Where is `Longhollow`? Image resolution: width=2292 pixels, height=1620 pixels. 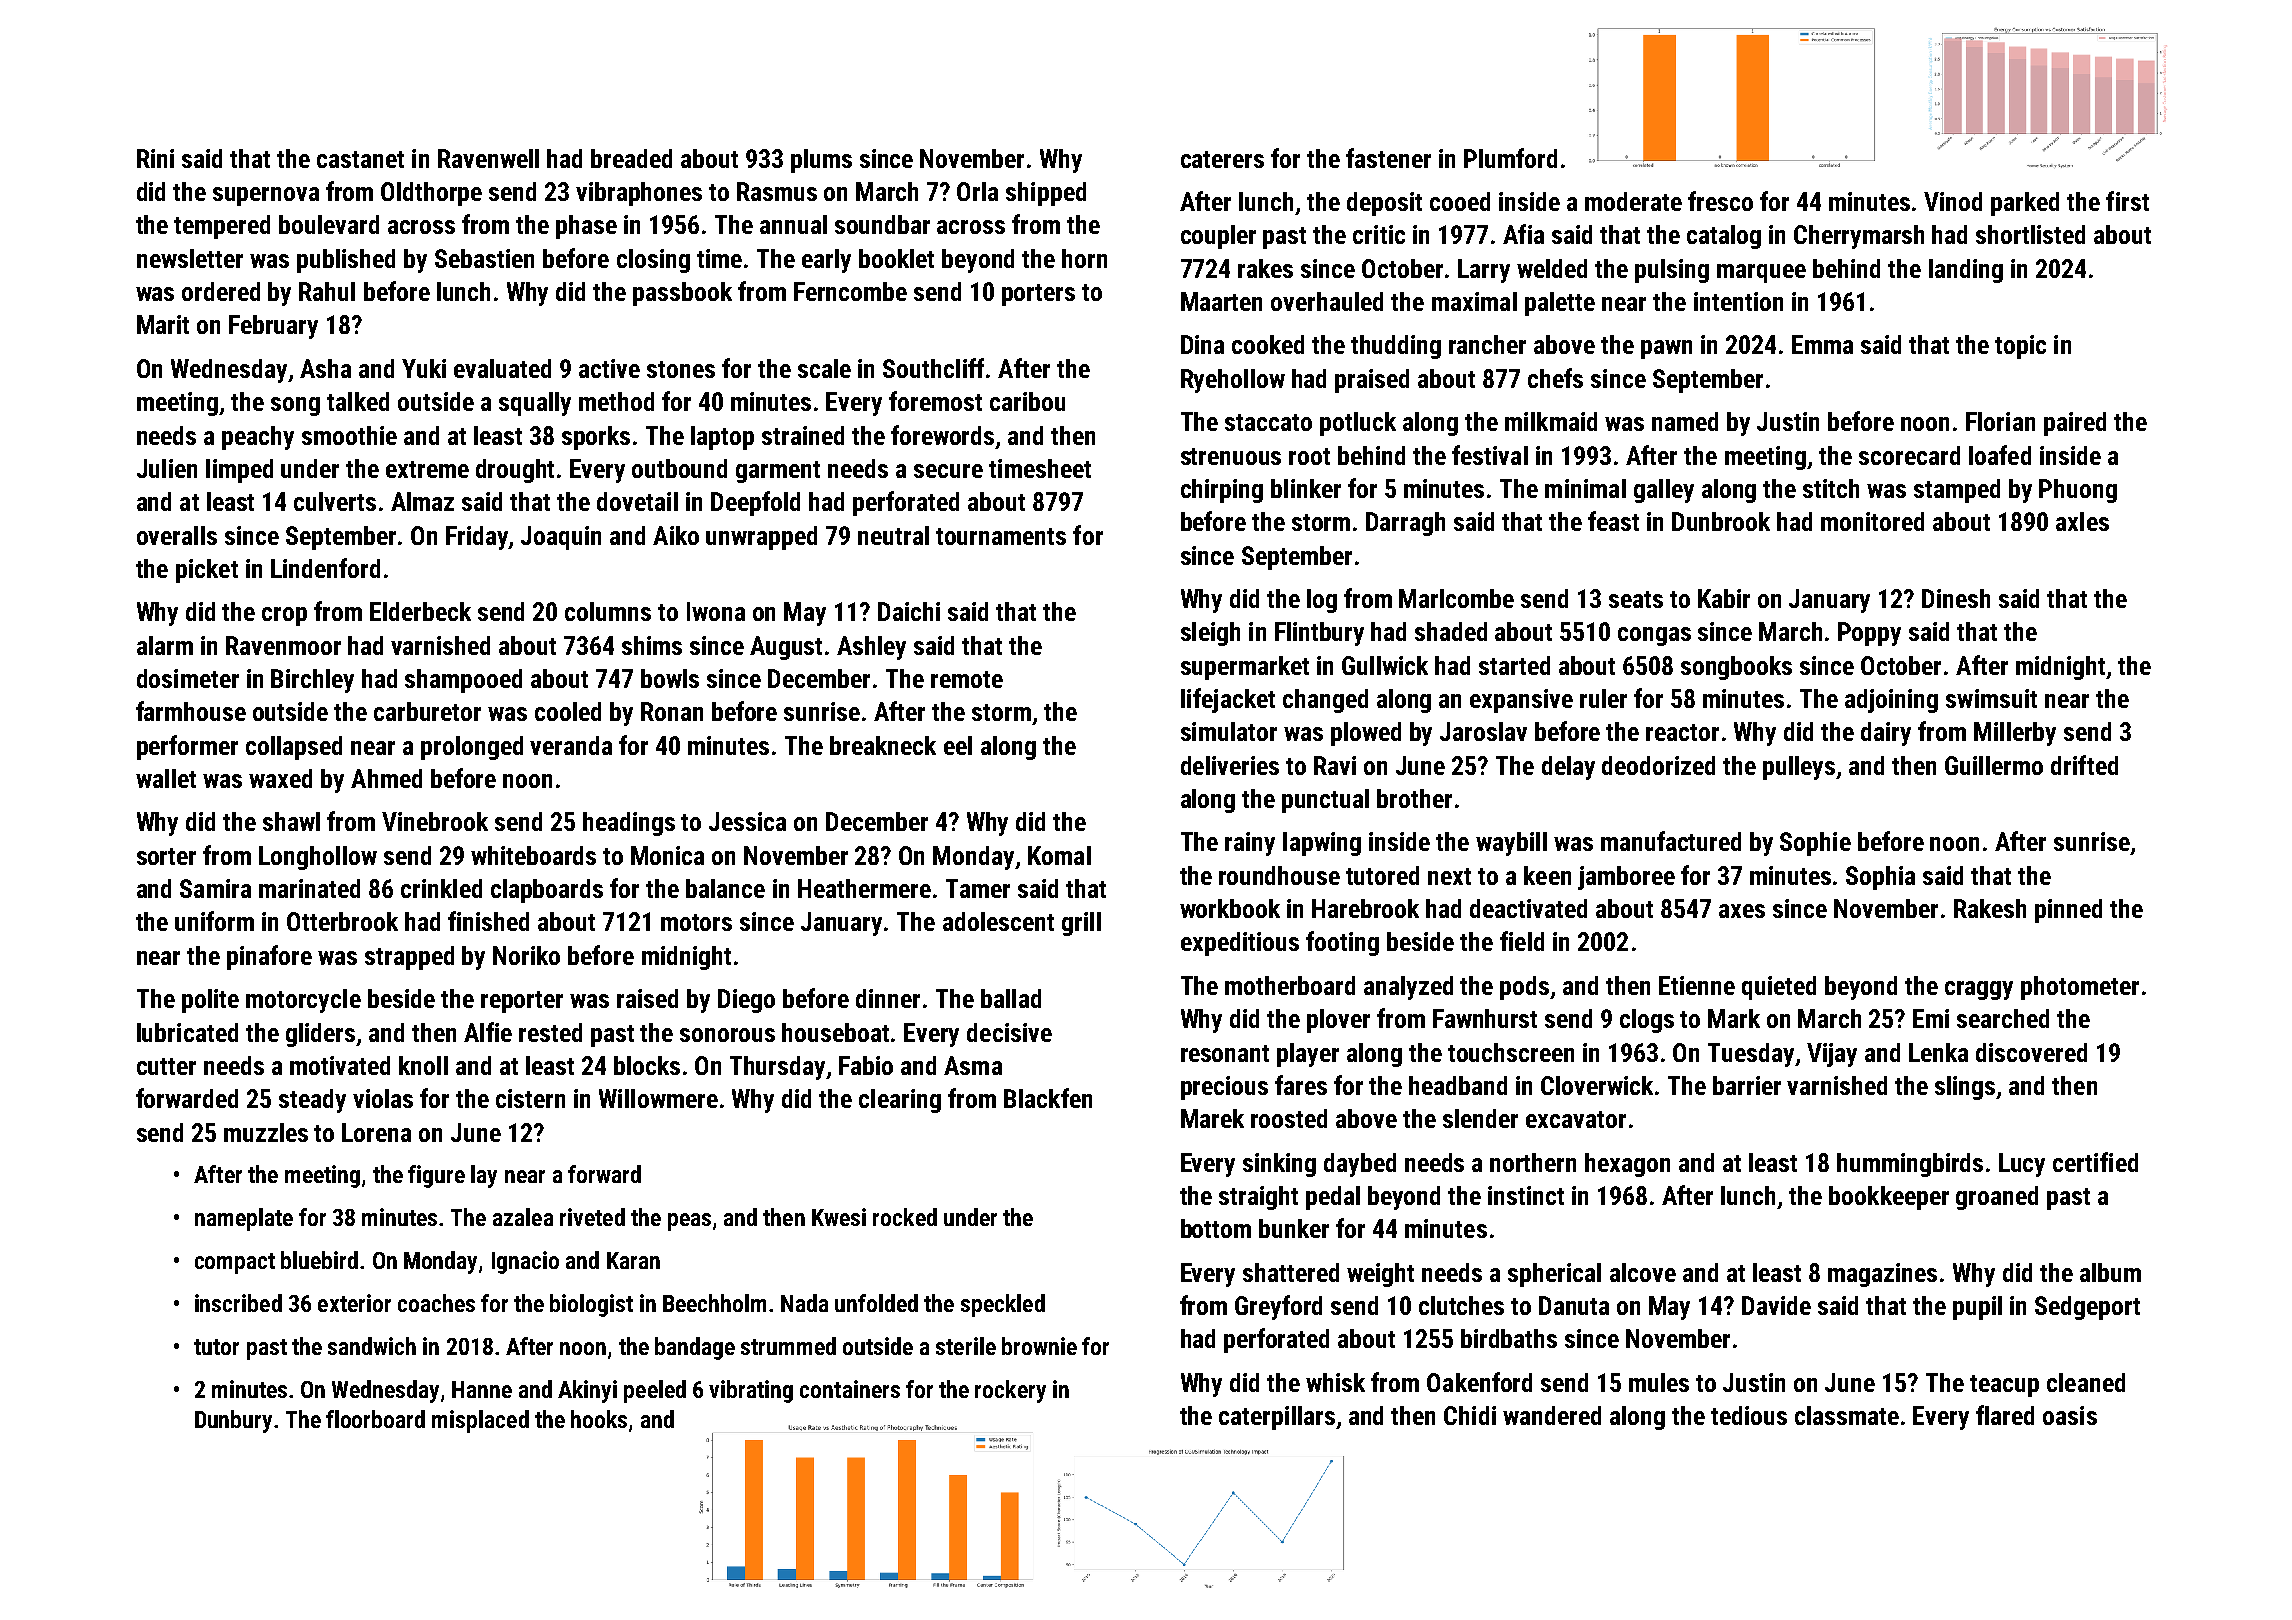 Longhollow is located at coordinates (318, 858).
